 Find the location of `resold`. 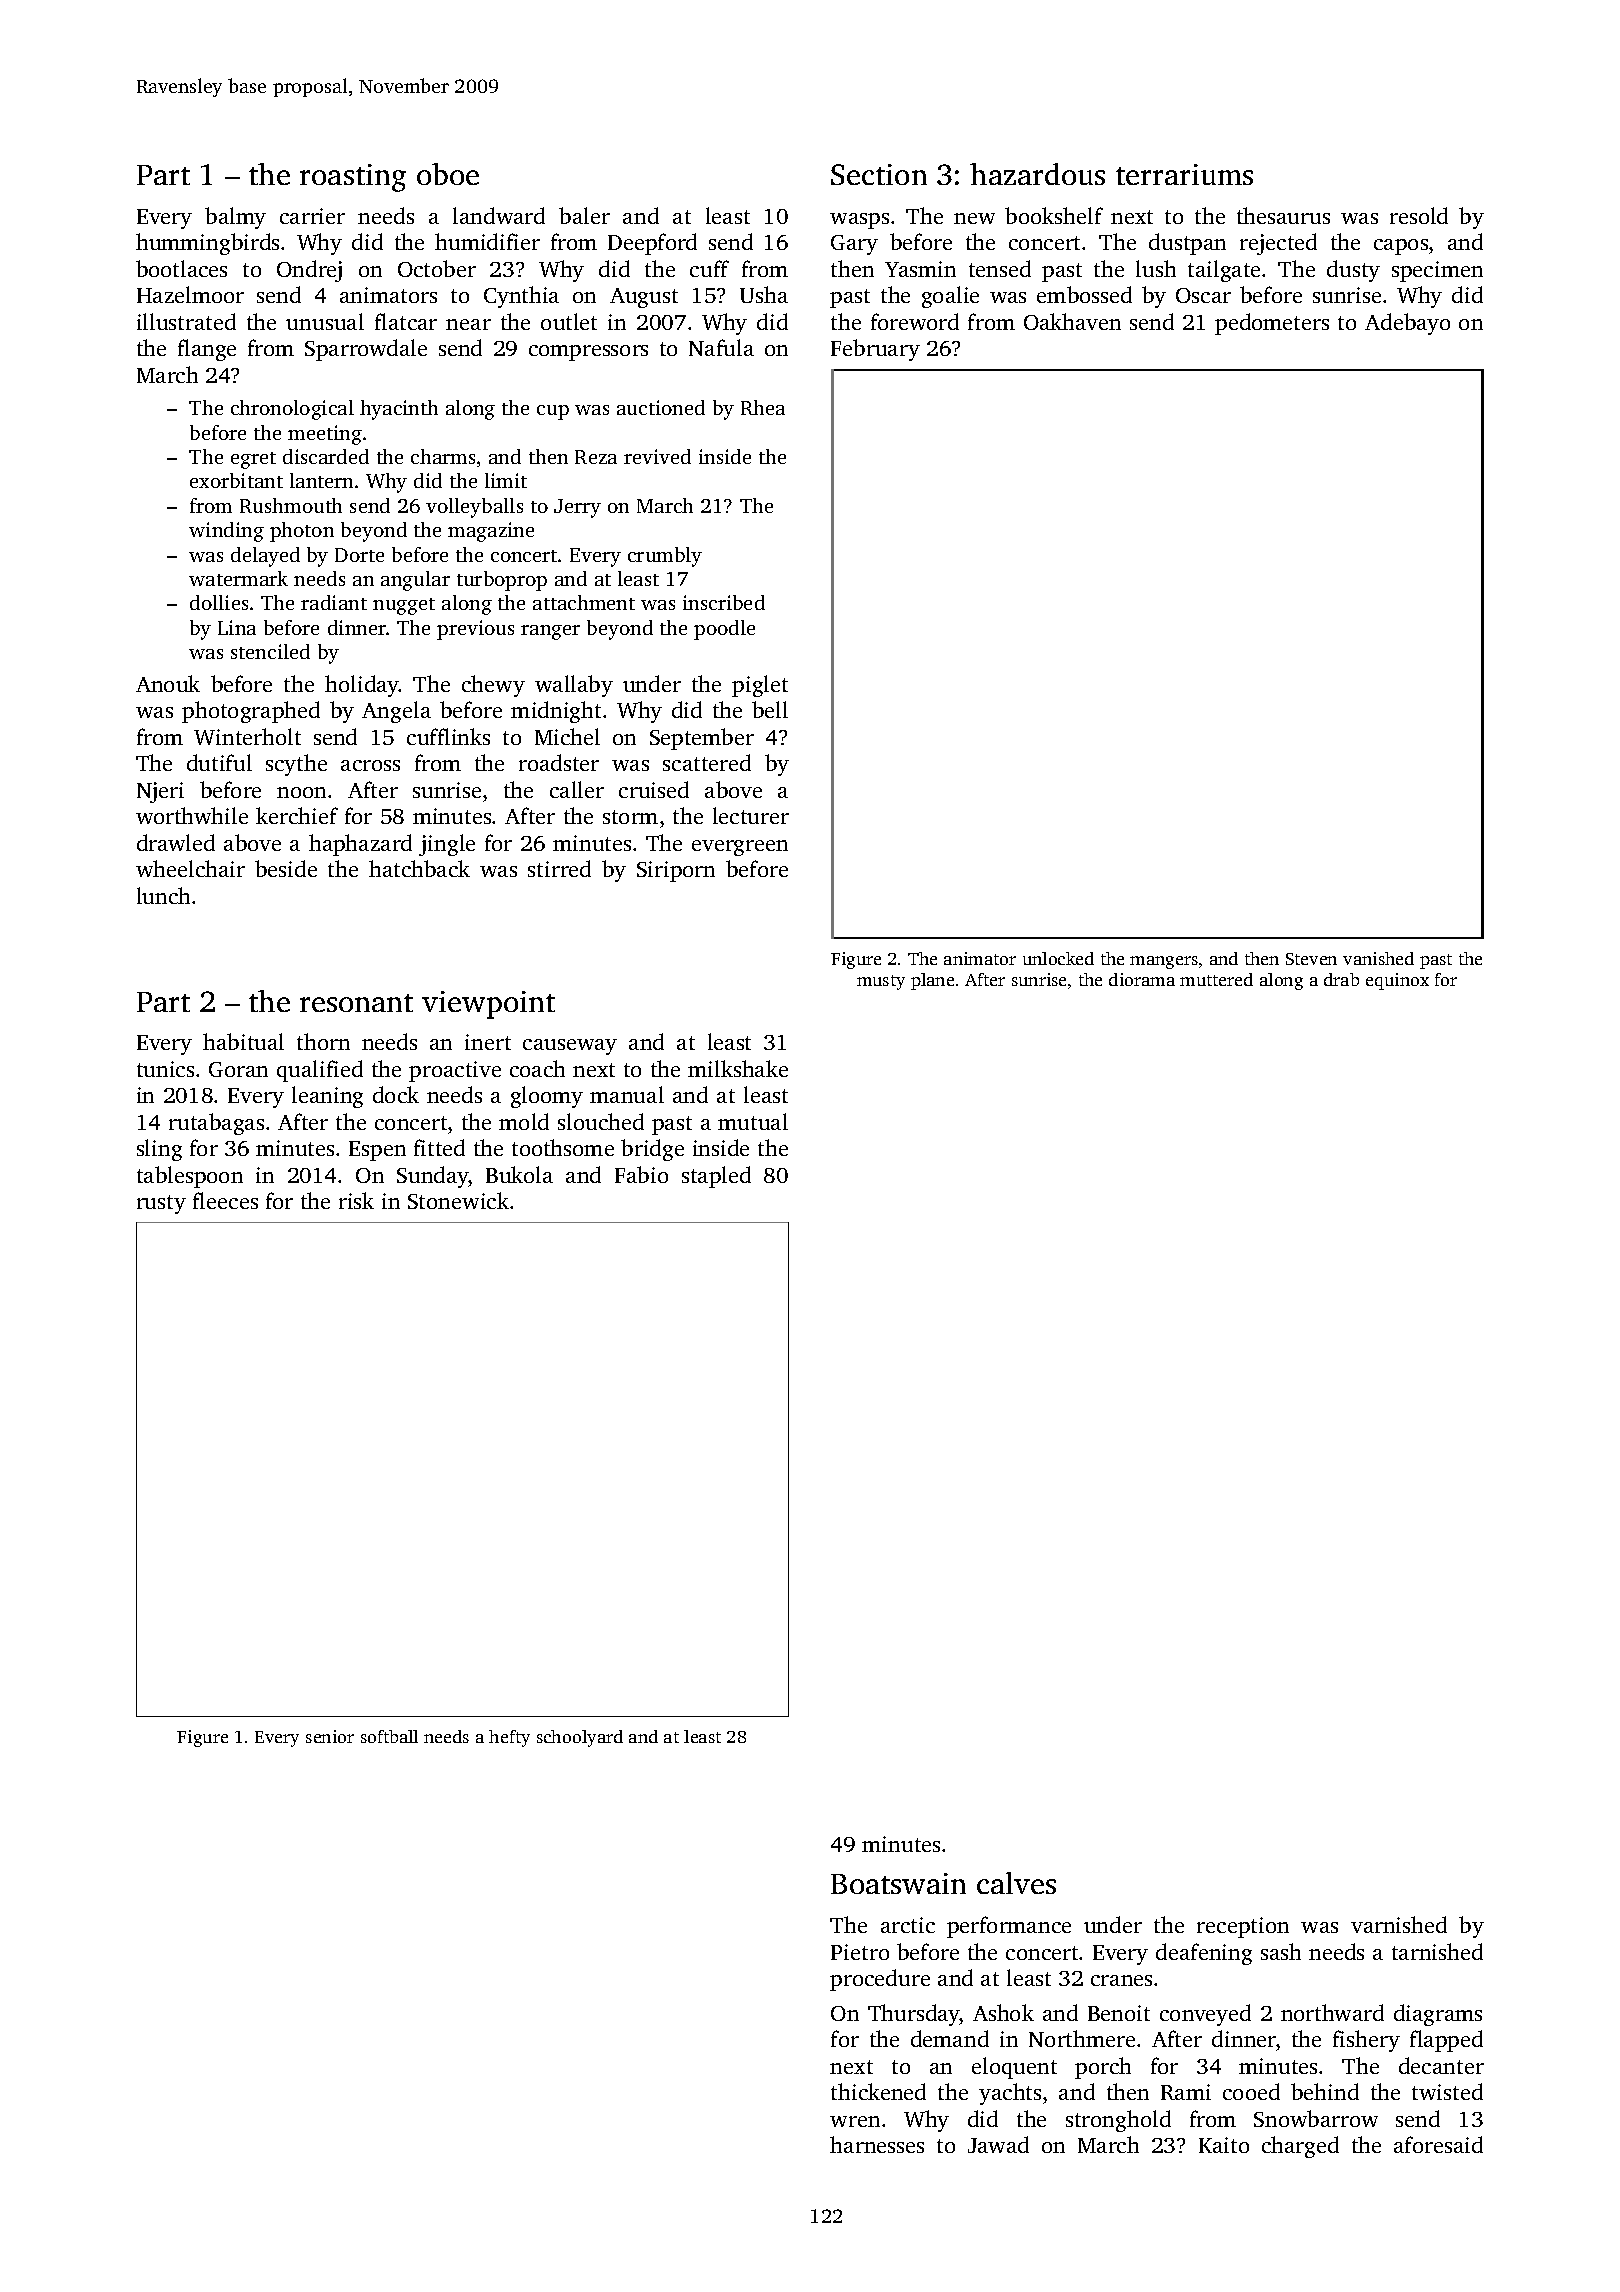

resold is located at coordinates (1419, 215).
